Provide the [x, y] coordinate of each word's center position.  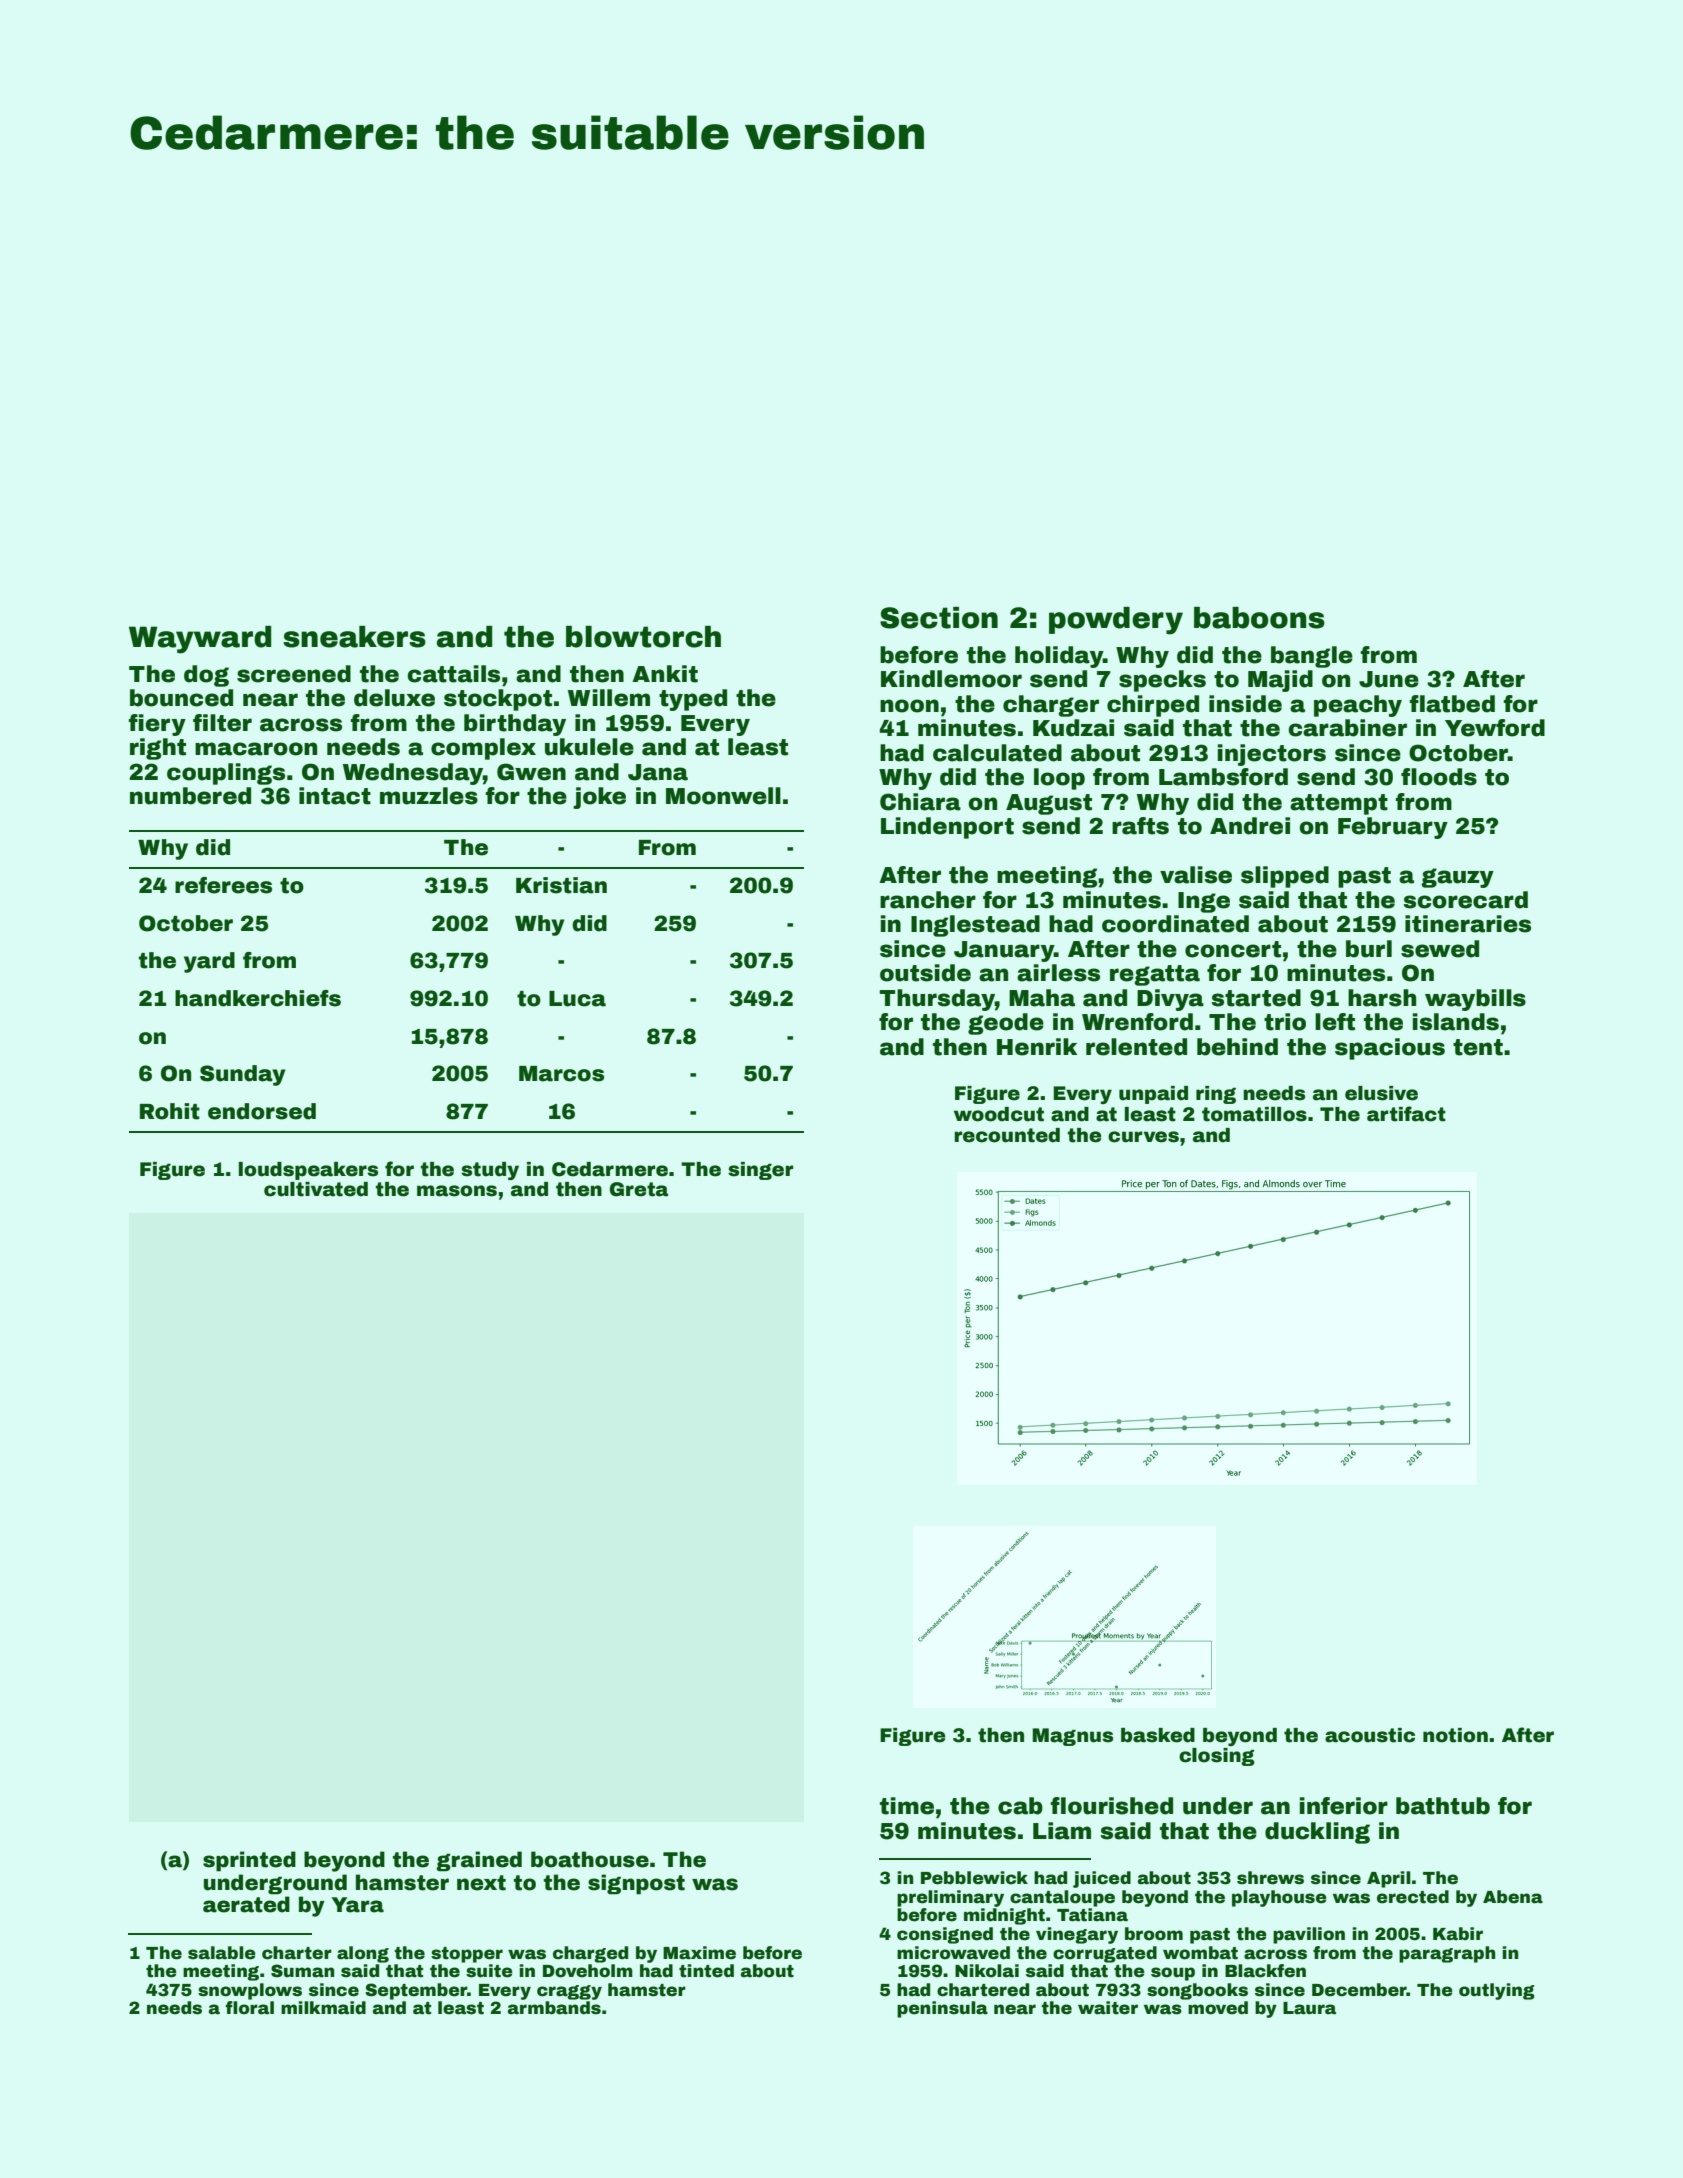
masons [457, 1191]
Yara [357, 1905]
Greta [639, 1189]
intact [335, 796]
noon [909, 706]
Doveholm [588, 1971]
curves [1143, 1137]
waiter [1108, 2008]
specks [1162, 681]
